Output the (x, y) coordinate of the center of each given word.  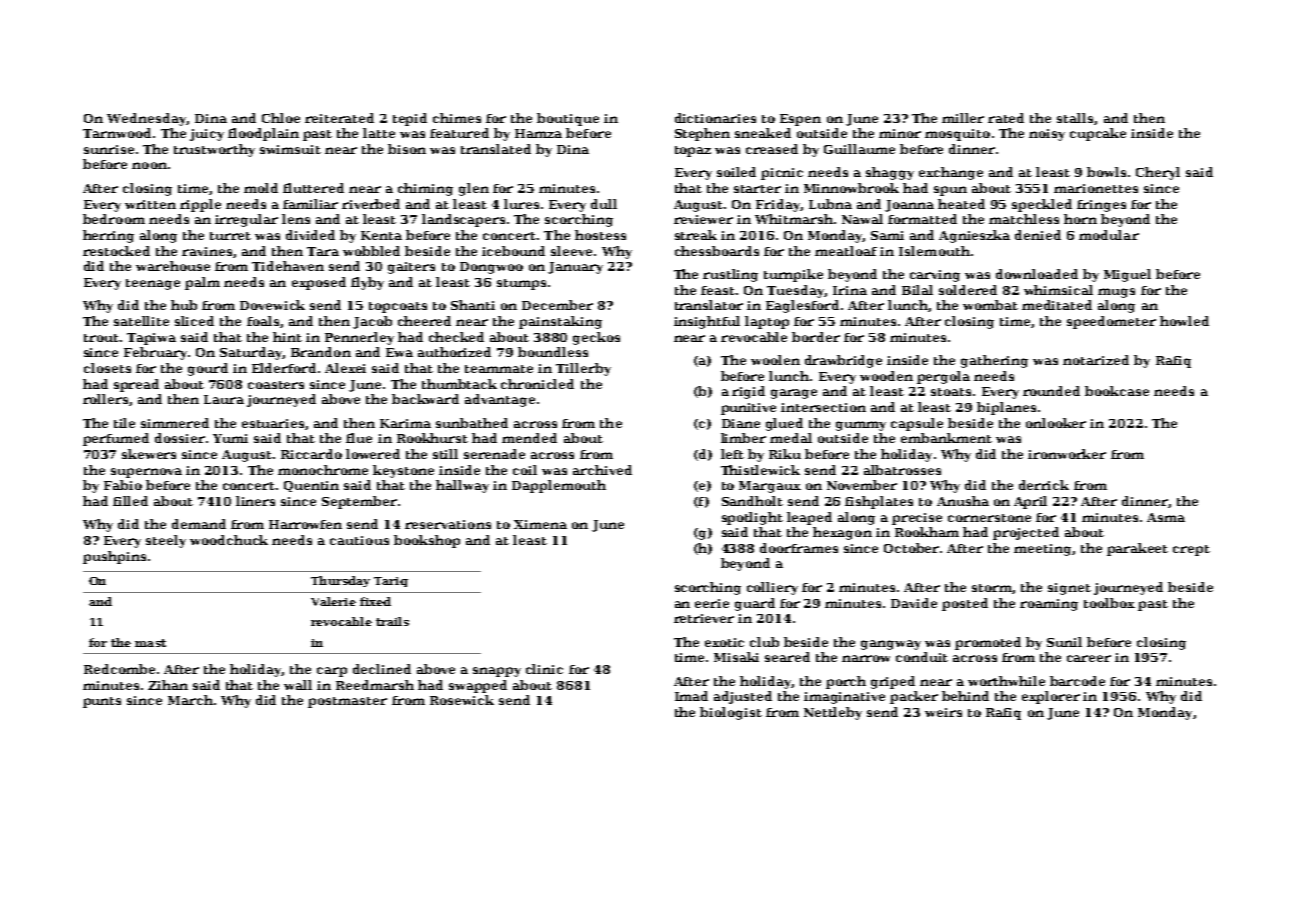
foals (263, 321)
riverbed (371, 204)
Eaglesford (802, 306)
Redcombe (119, 669)
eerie (712, 603)
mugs (1116, 293)
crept (1191, 550)
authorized (454, 352)
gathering (994, 361)
